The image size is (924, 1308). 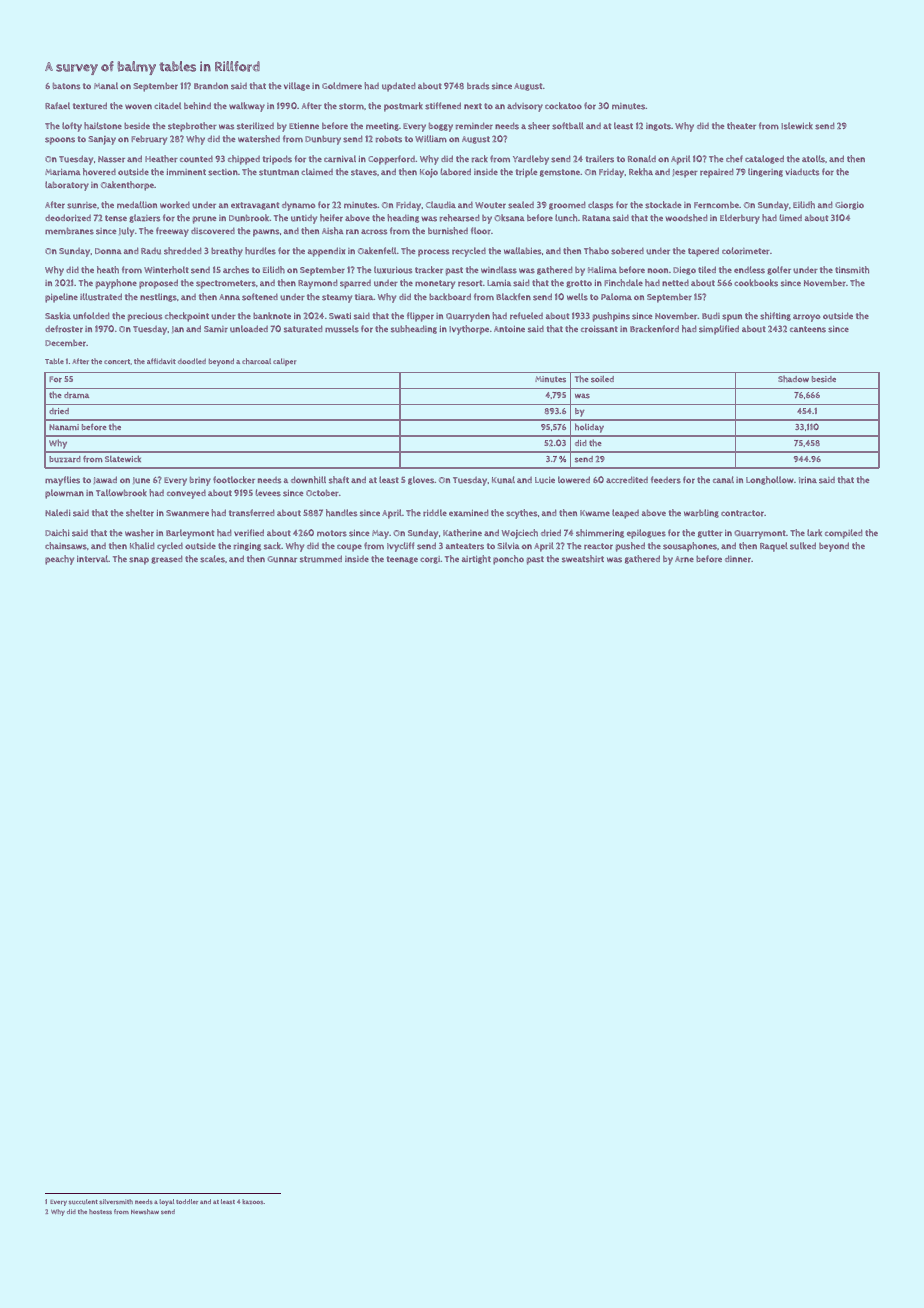 I want to click on snap, so click(x=139, y=561).
